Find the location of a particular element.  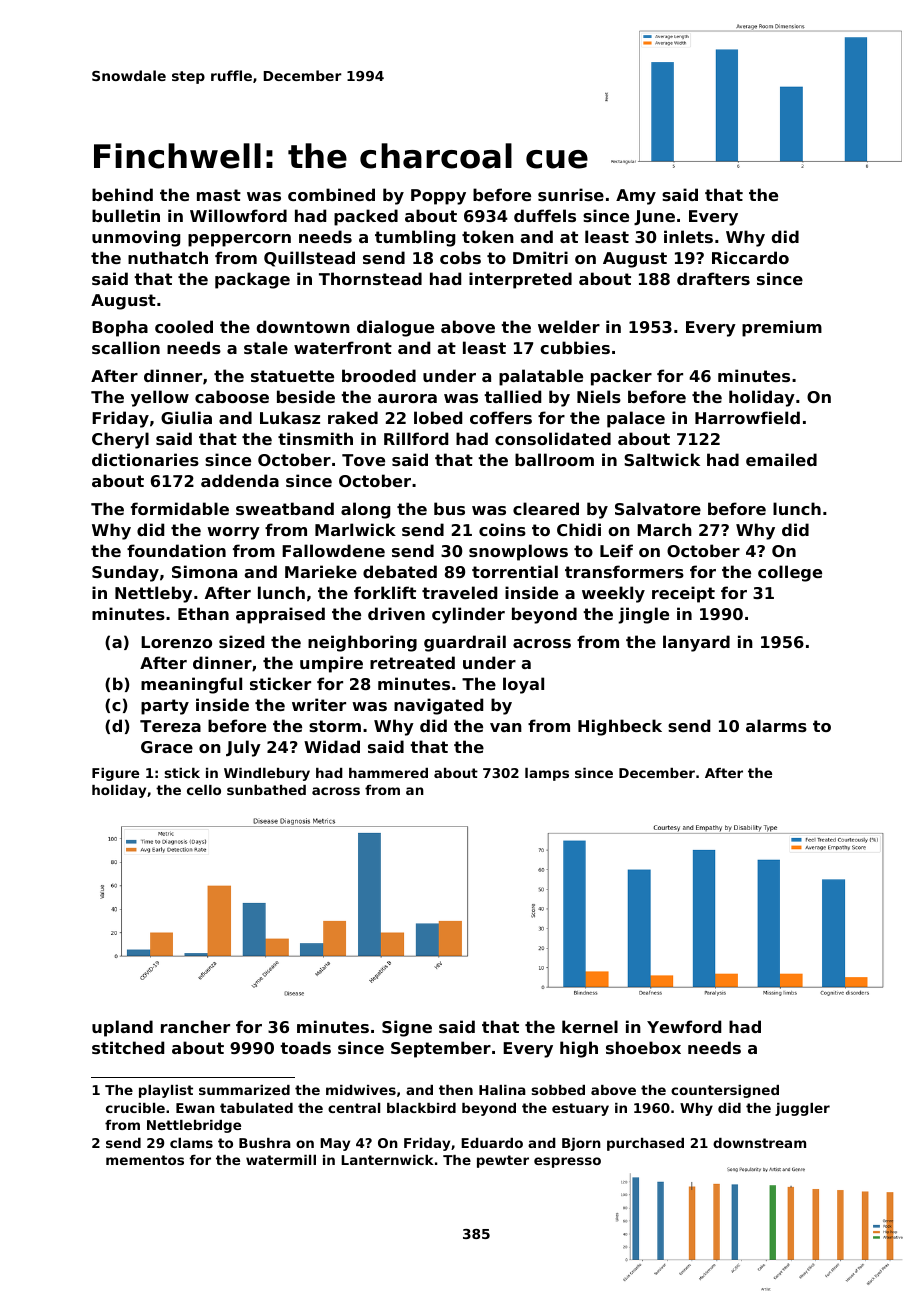

Riccardo is located at coordinates (750, 257).
